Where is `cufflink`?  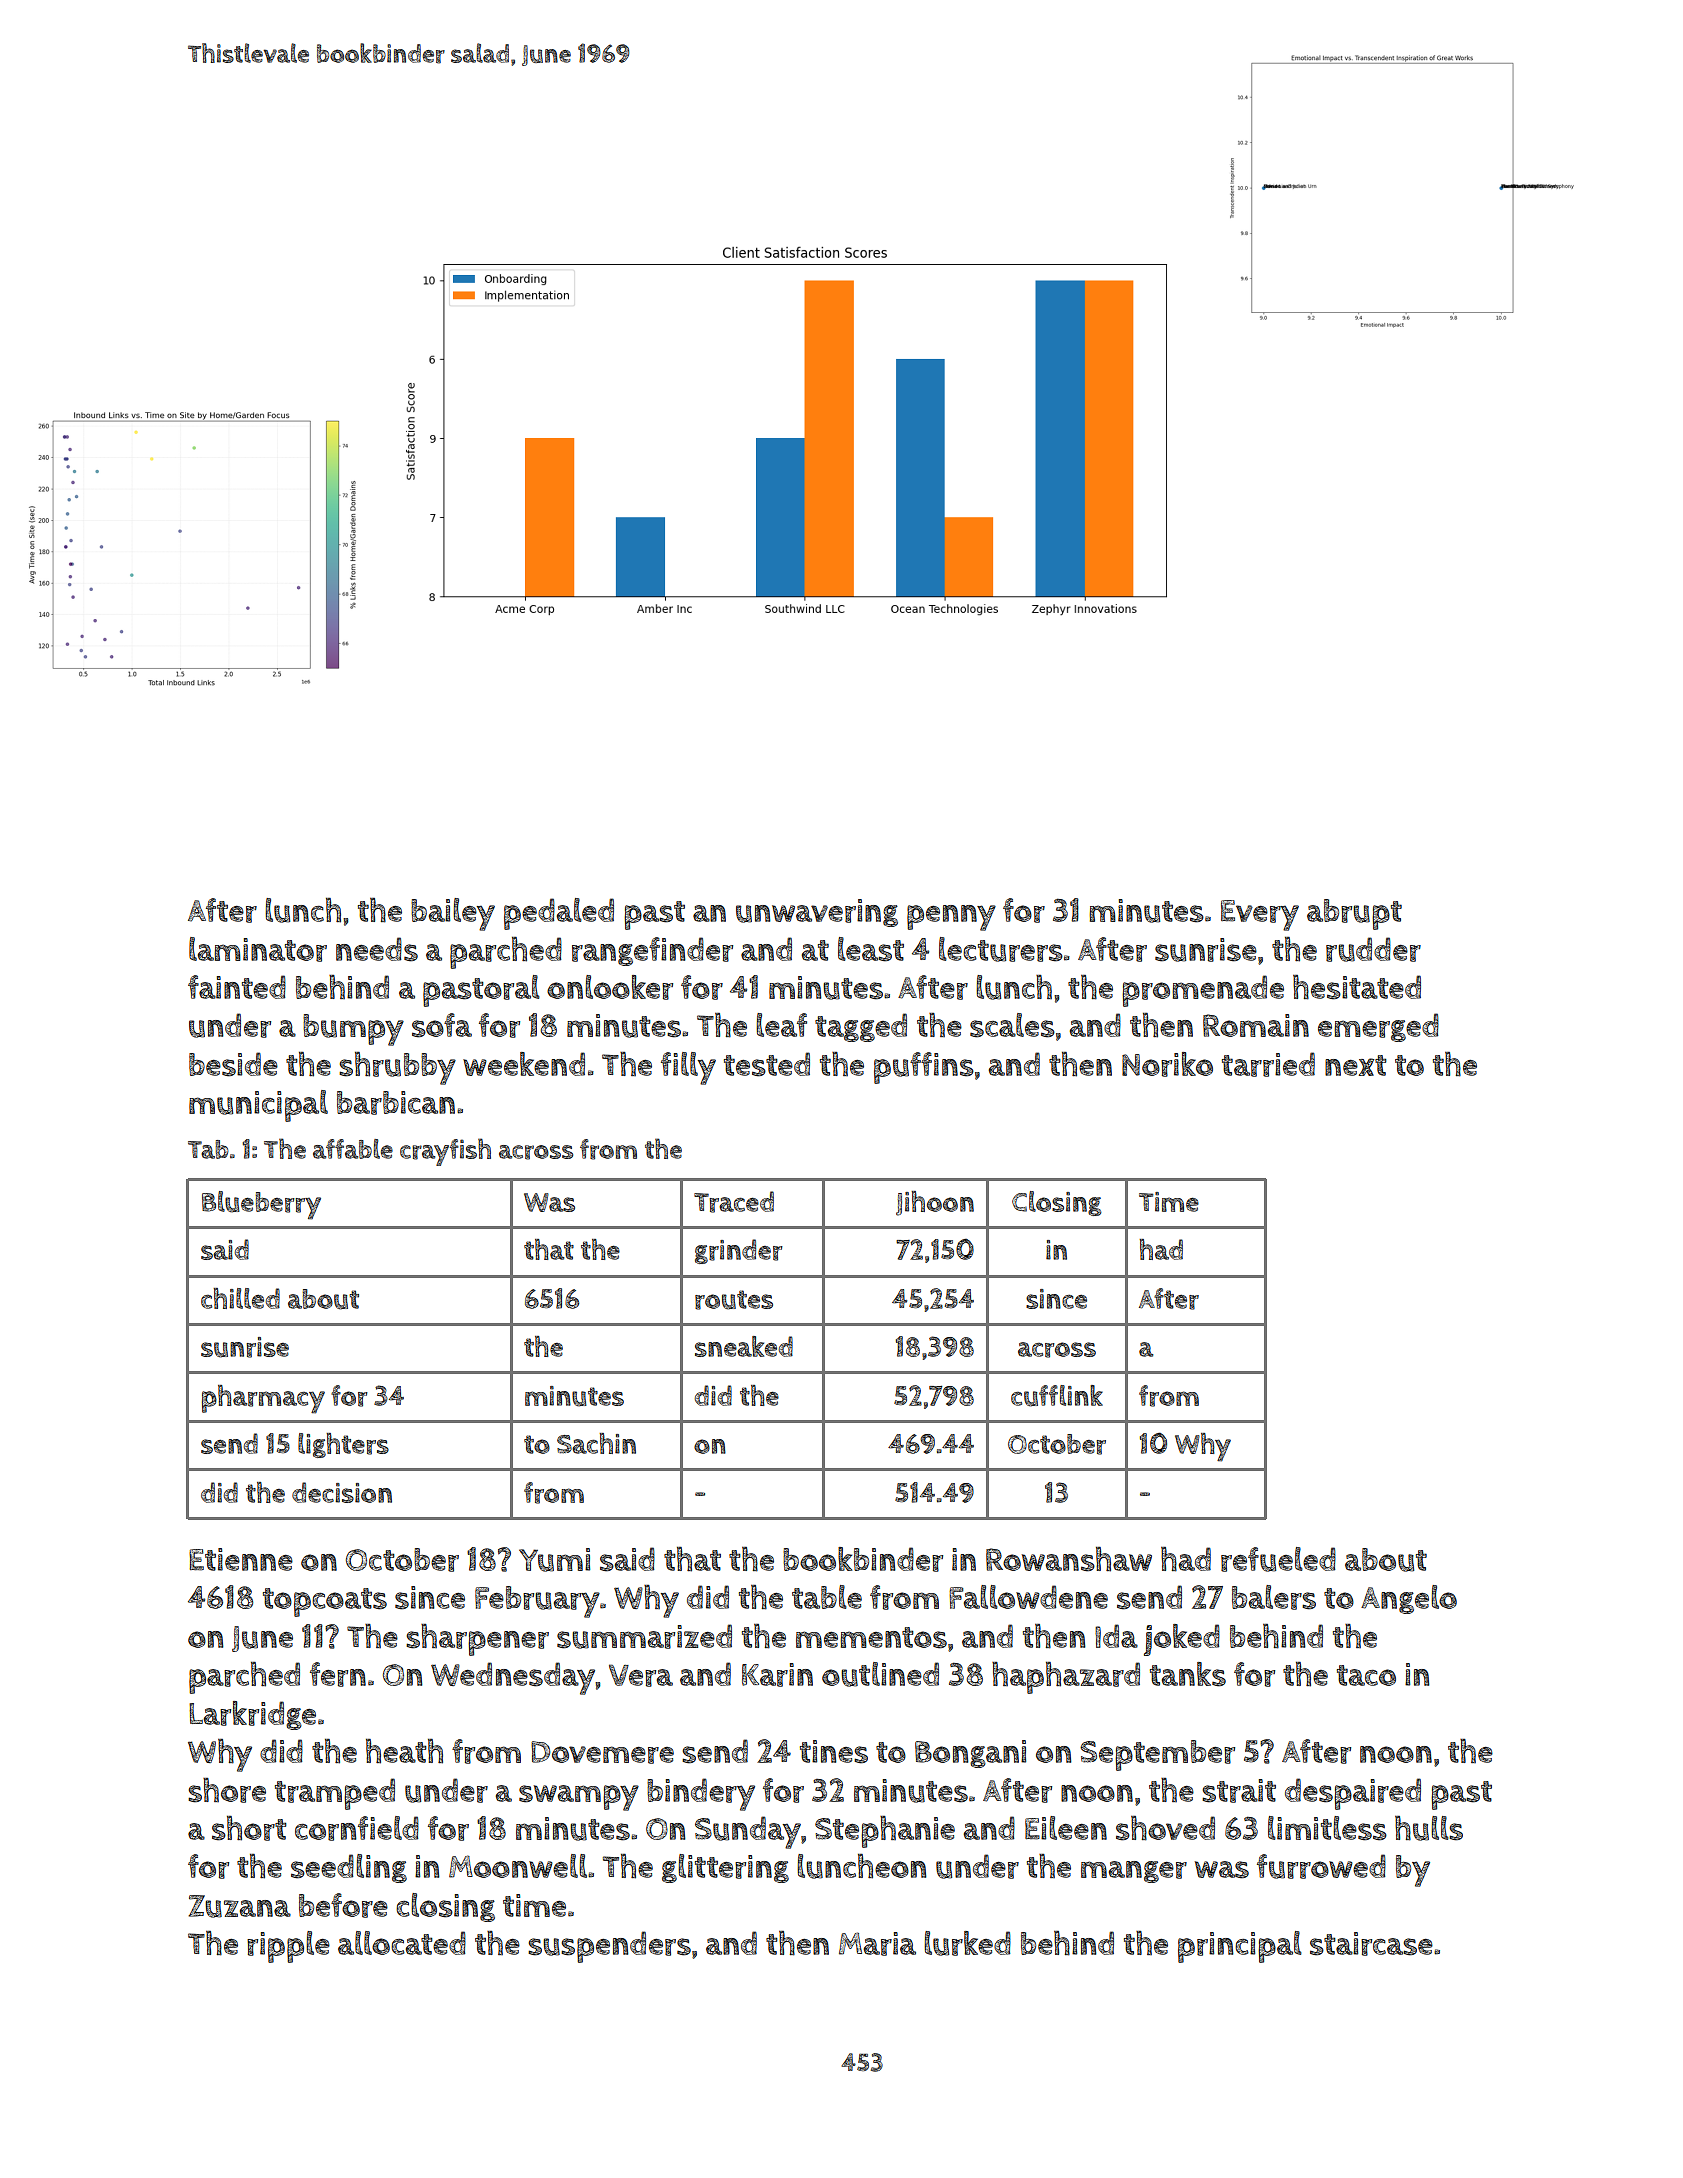
cufflink is located at coordinates (1057, 1396).
